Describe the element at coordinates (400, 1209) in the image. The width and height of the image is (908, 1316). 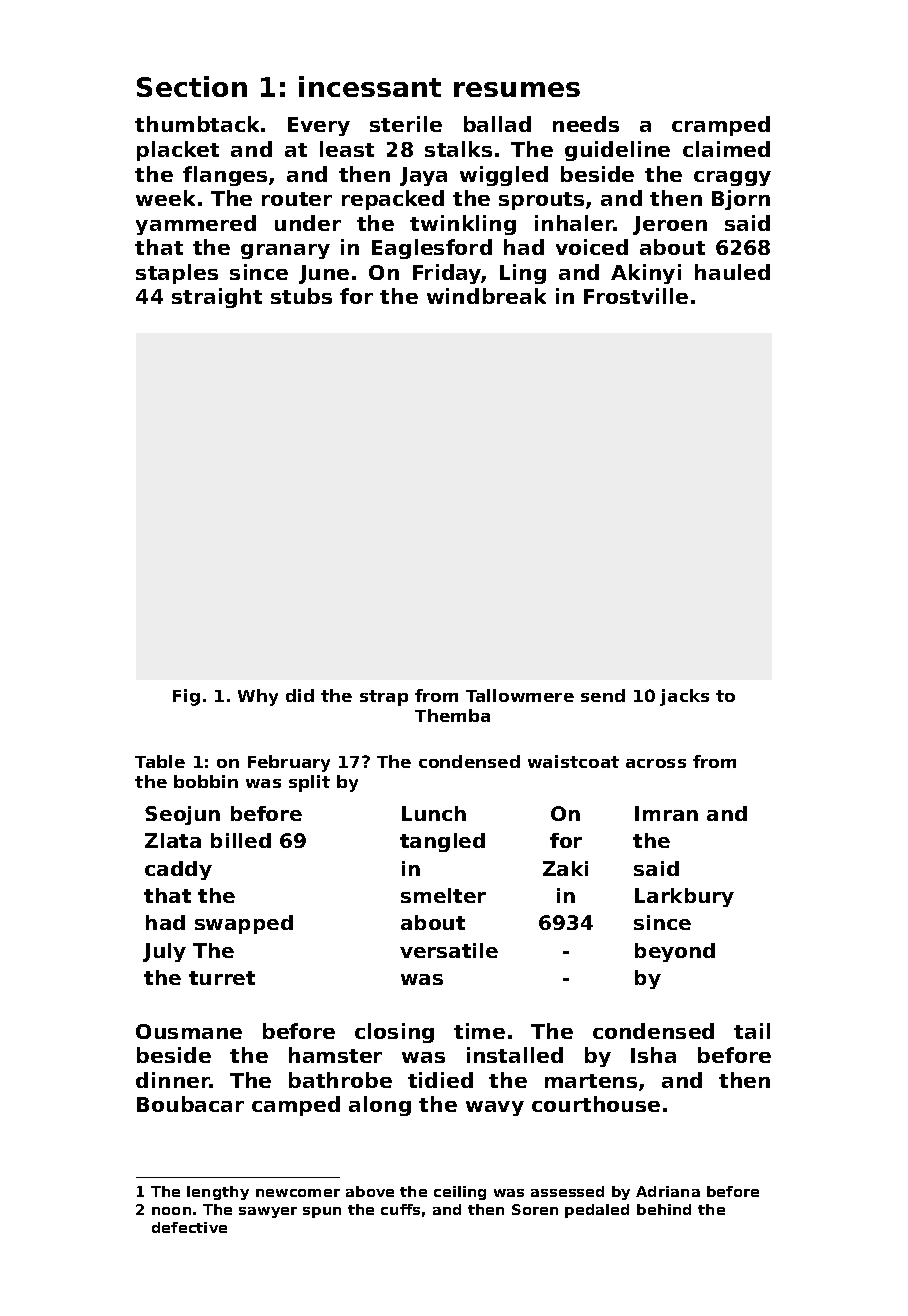
I see `cuffs` at that location.
